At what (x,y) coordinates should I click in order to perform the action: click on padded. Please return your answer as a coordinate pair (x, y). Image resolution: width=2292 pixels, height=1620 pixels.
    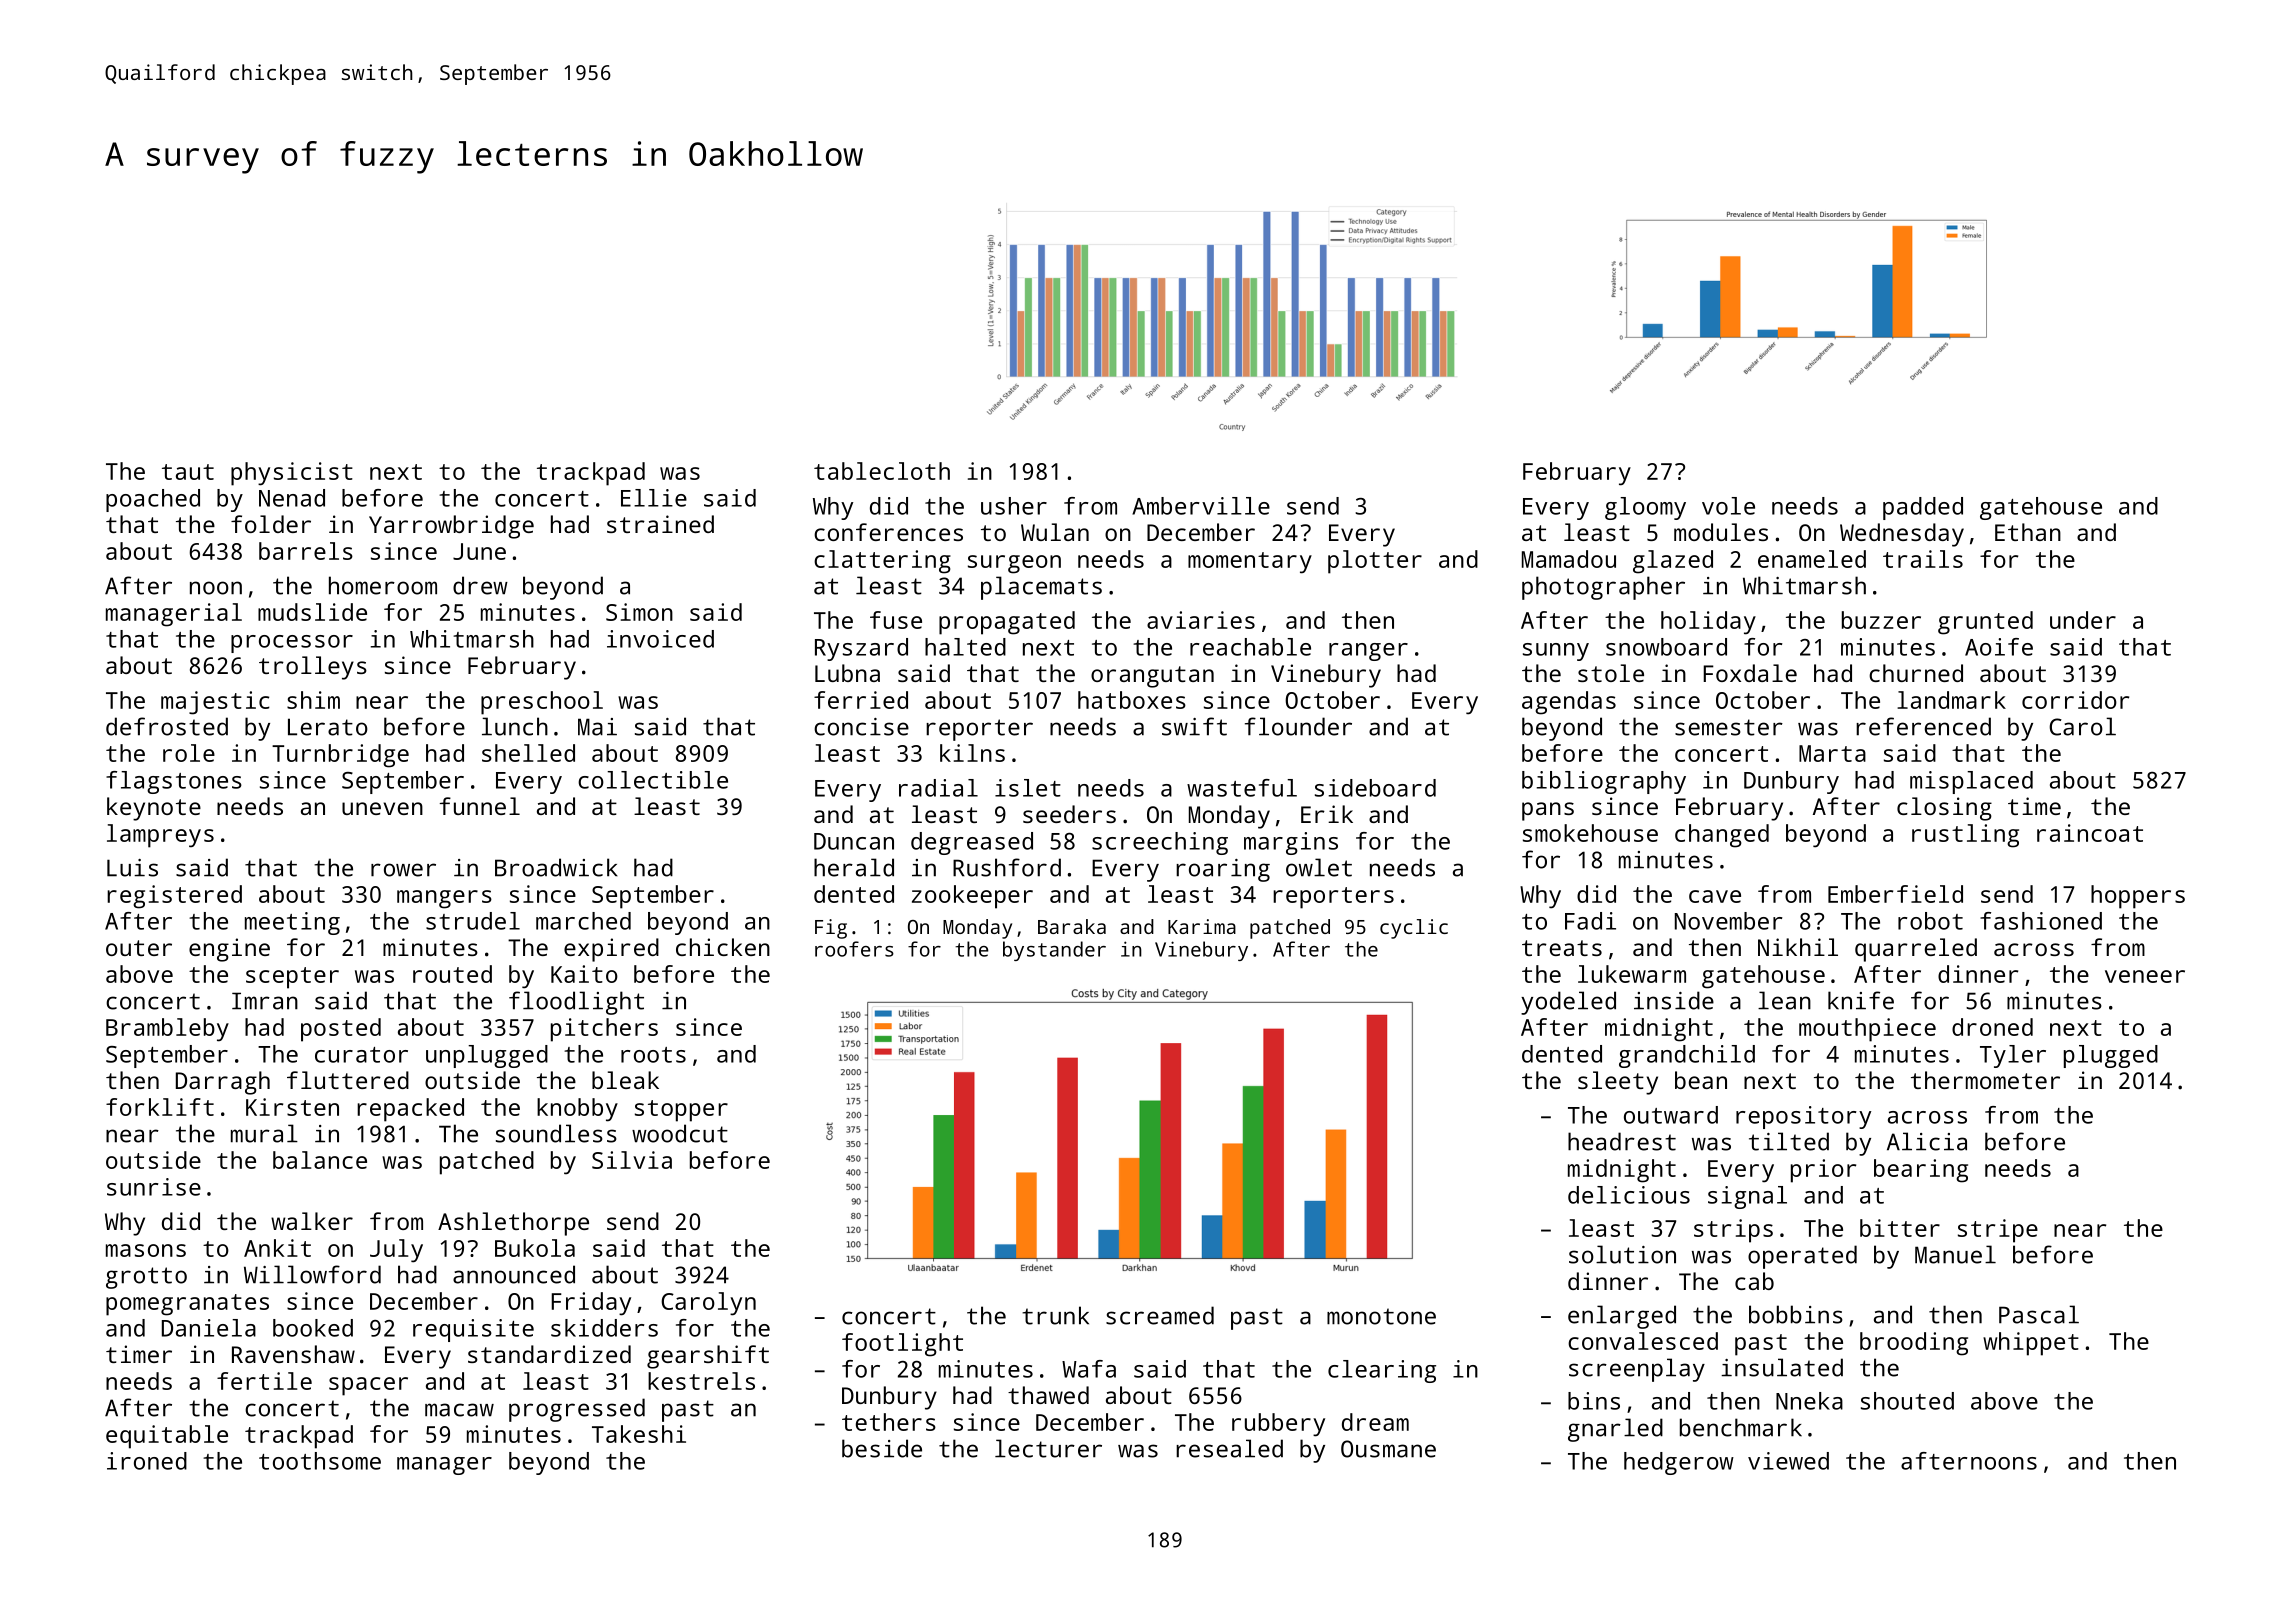
    Looking at the image, I should click on (1923, 508).
